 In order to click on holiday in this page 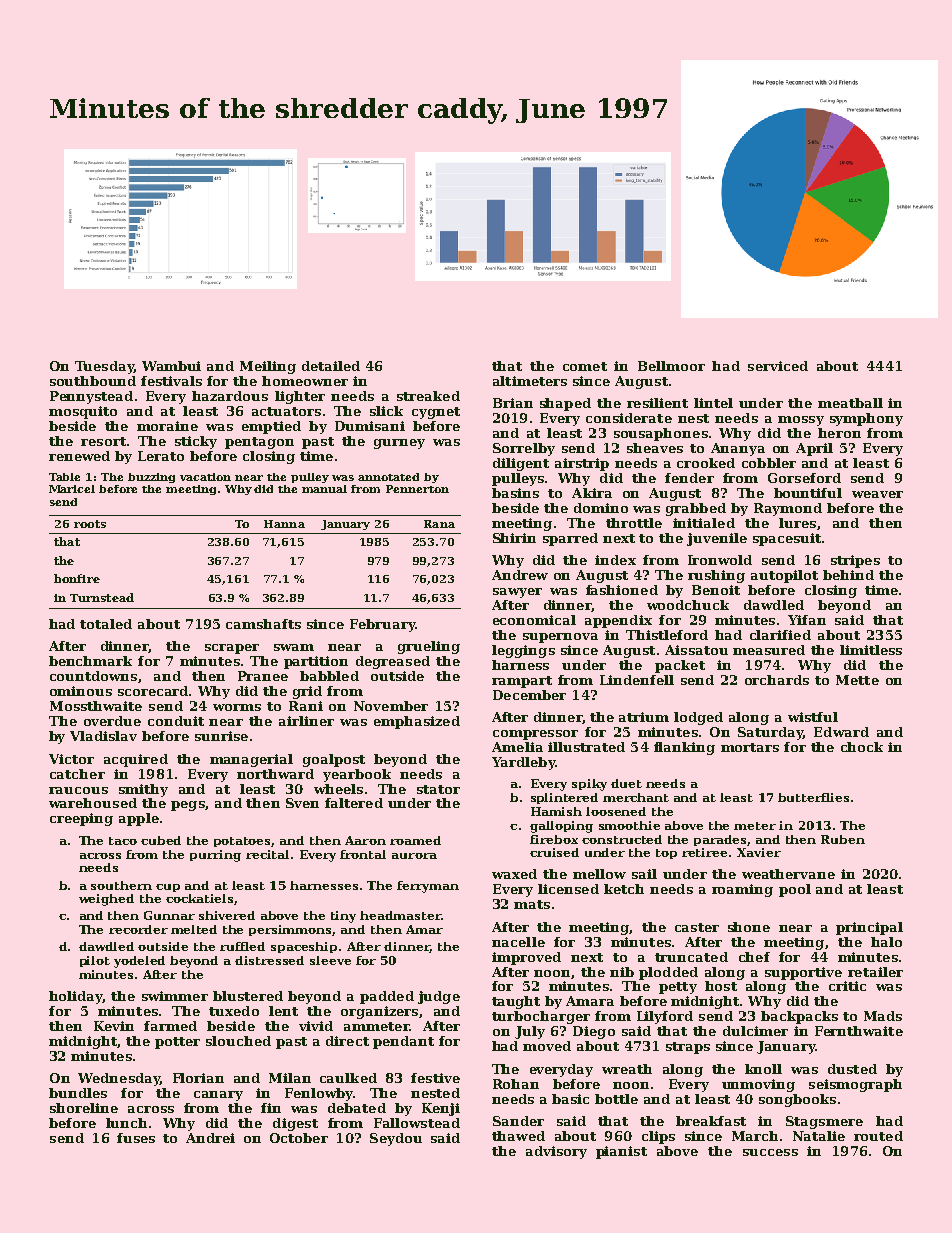, I will do `click(76, 997)`.
